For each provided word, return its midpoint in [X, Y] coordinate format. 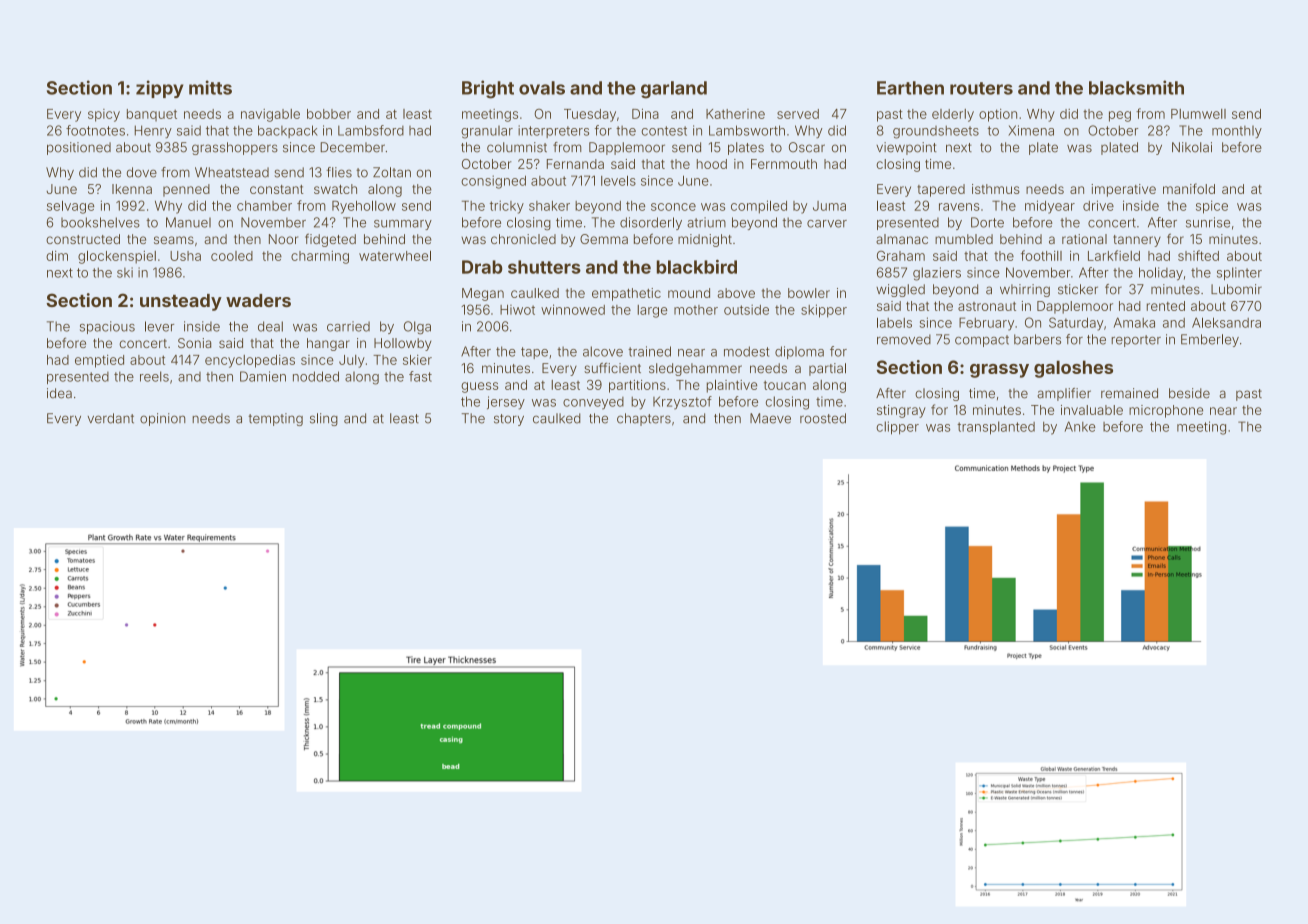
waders [258, 300]
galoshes [1073, 369]
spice [1212, 207]
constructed [83, 239]
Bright [488, 89]
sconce [673, 207]
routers [981, 88]
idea [59, 393]
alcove [603, 351]
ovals [542, 88]
